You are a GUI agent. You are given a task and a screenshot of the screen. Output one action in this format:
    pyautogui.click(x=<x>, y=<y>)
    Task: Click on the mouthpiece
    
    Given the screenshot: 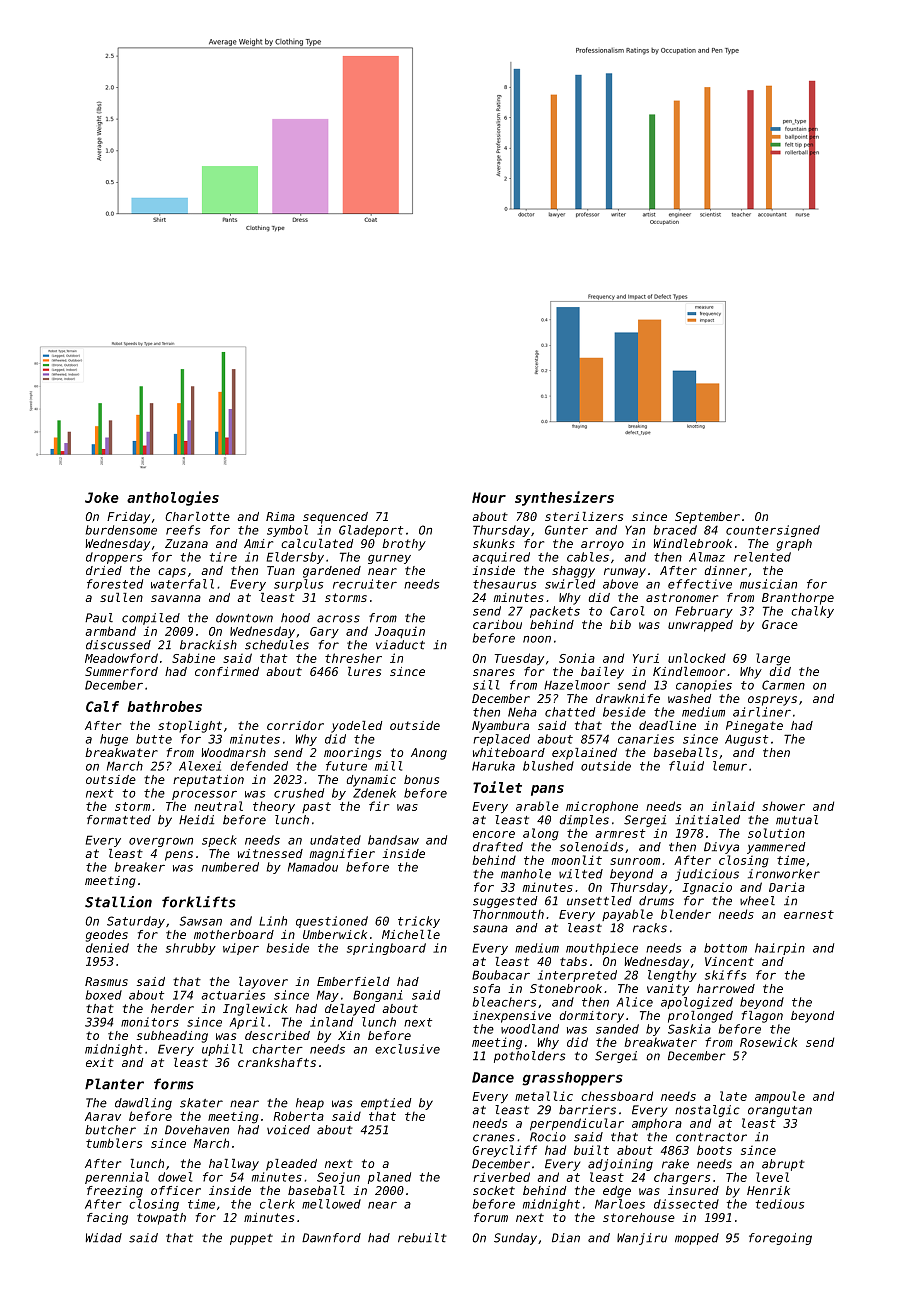 What is the action you would take?
    pyautogui.click(x=602, y=949)
